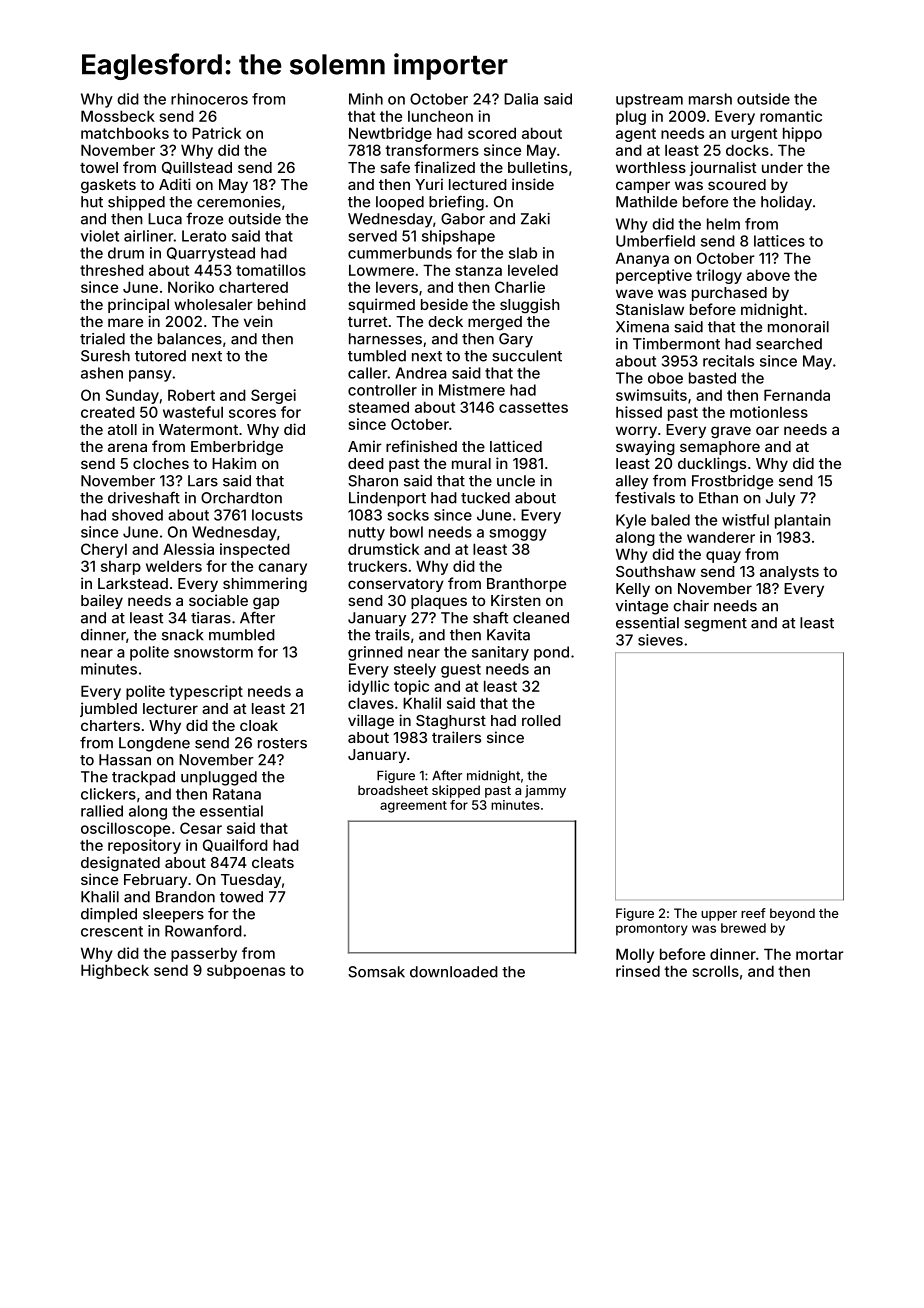 The height and width of the page is (1308, 924). What do you see at coordinates (797, 395) in the page?
I see `Fernanda` at bounding box center [797, 395].
